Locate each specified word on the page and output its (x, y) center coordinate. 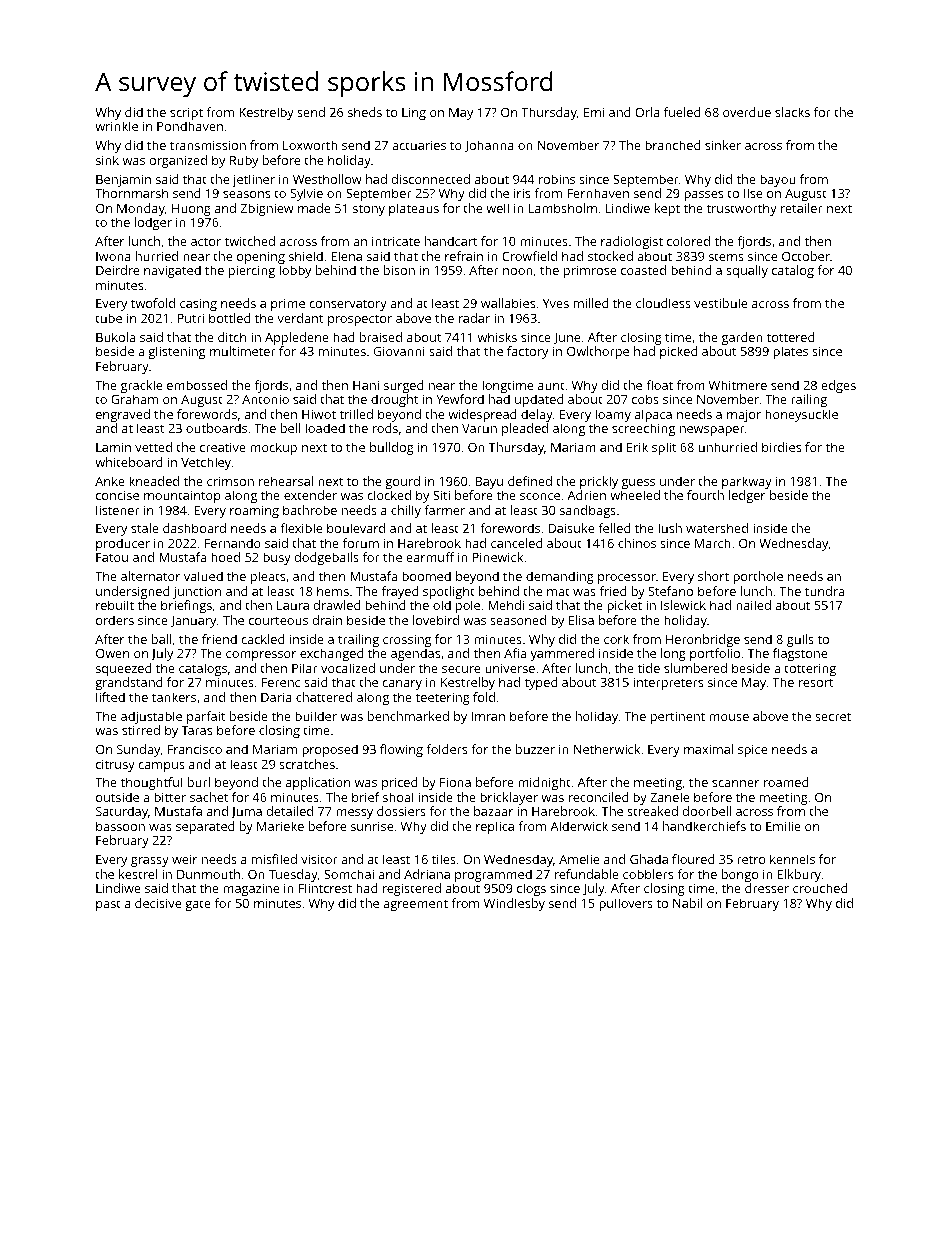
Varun (479, 428)
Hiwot (319, 414)
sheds (365, 112)
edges (838, 386)
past (108, 905)
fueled (682, 112)
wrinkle (116, 126)
